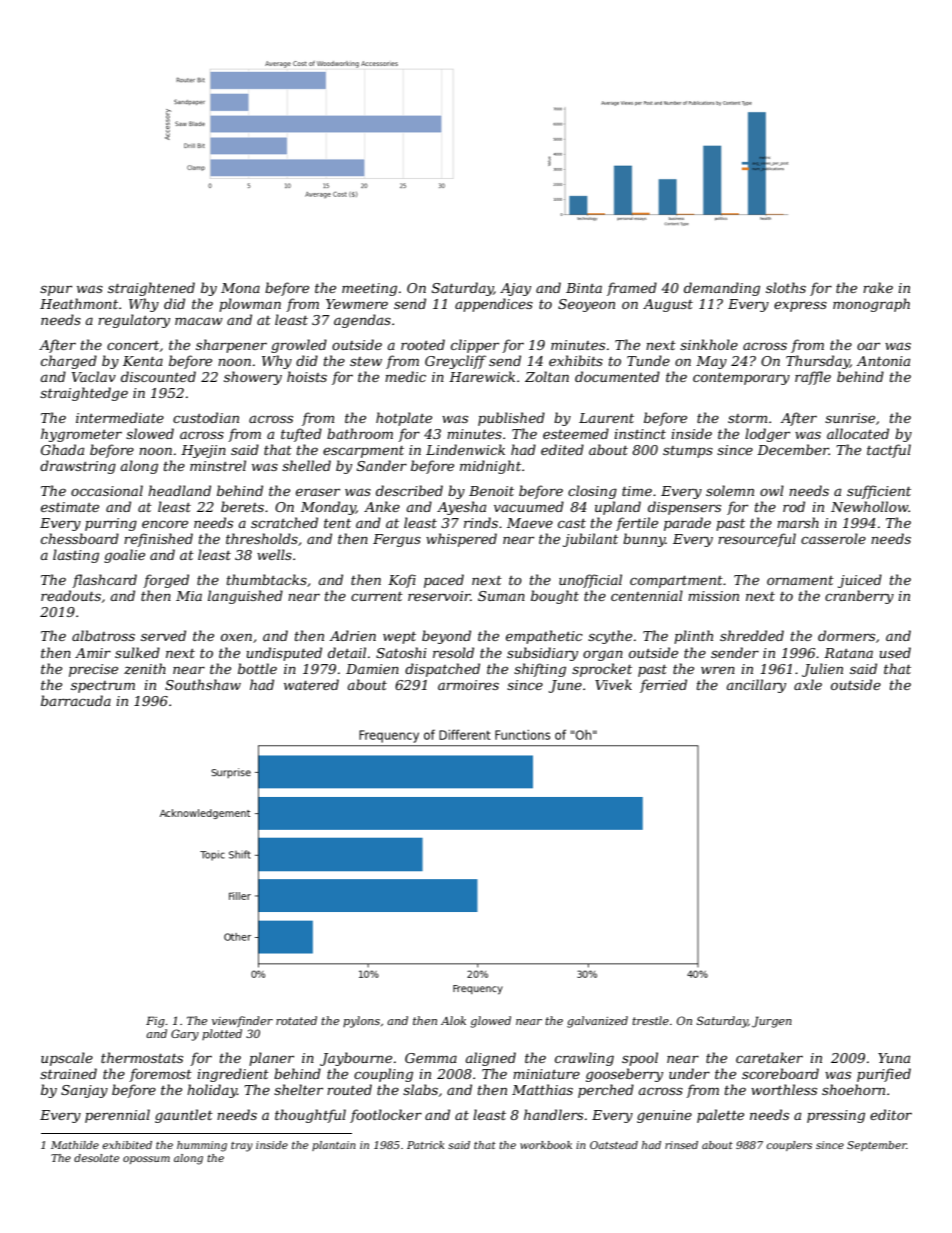 This screenshot has width=952, height=1233. Describe the element at coordinates (800, 306) in the screenshot. I see `express` at that location.
